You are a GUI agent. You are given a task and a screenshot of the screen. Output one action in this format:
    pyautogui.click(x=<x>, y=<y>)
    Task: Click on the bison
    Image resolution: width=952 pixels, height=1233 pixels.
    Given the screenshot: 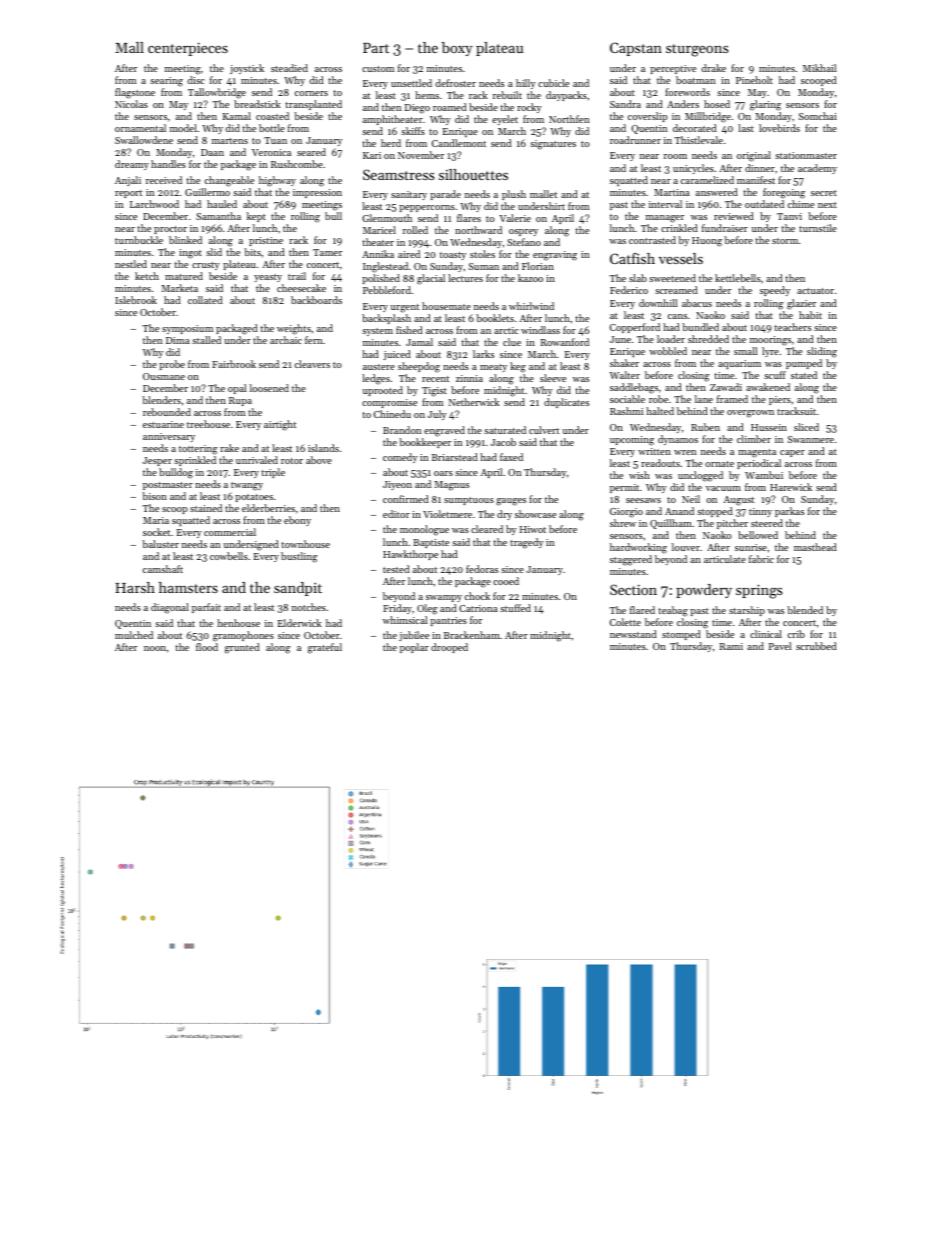 What is the action you would take?
    pyautogui.click(x=154, y=496)
